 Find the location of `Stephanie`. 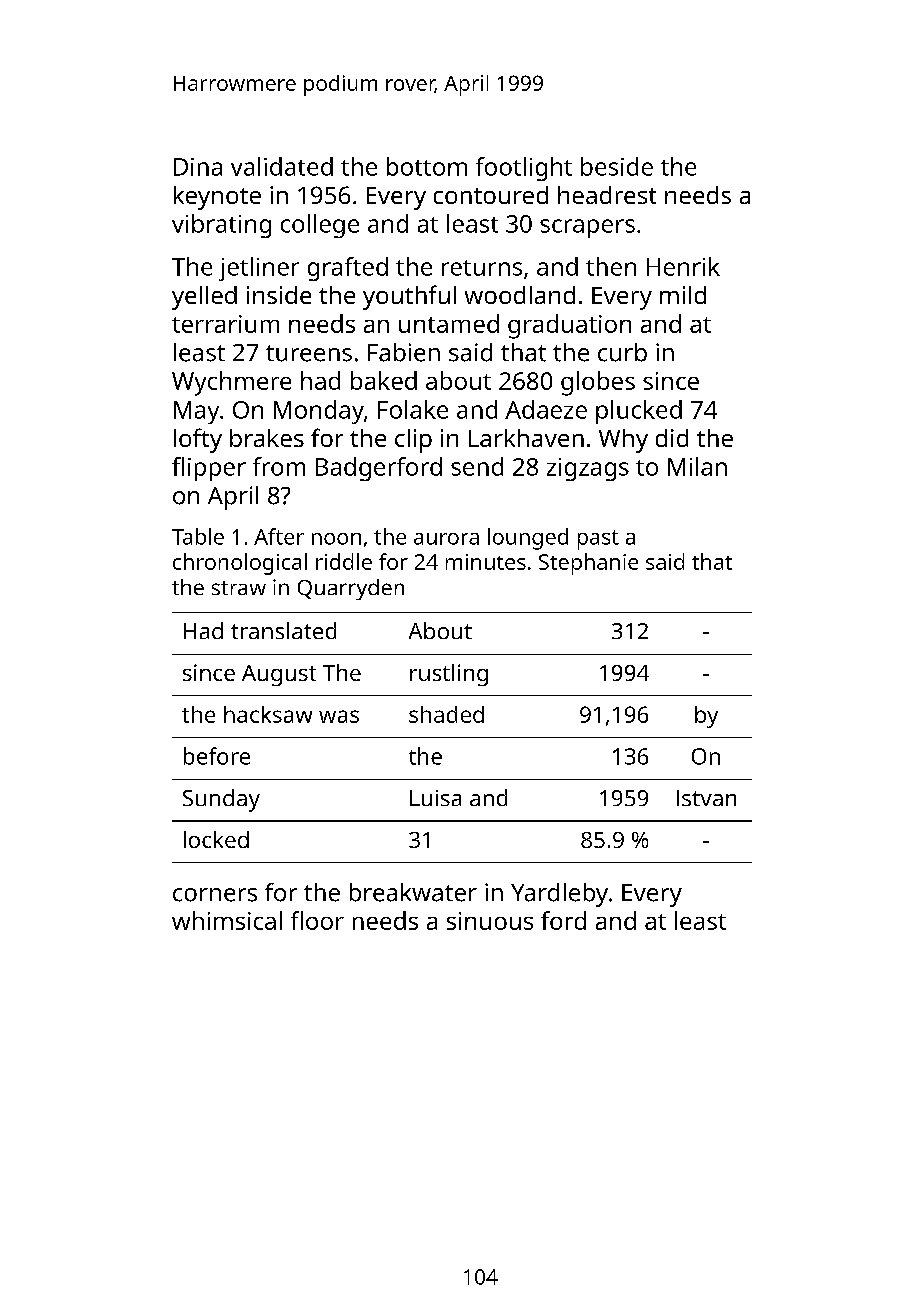

Stephanie is located at coordinates (588, 564).
